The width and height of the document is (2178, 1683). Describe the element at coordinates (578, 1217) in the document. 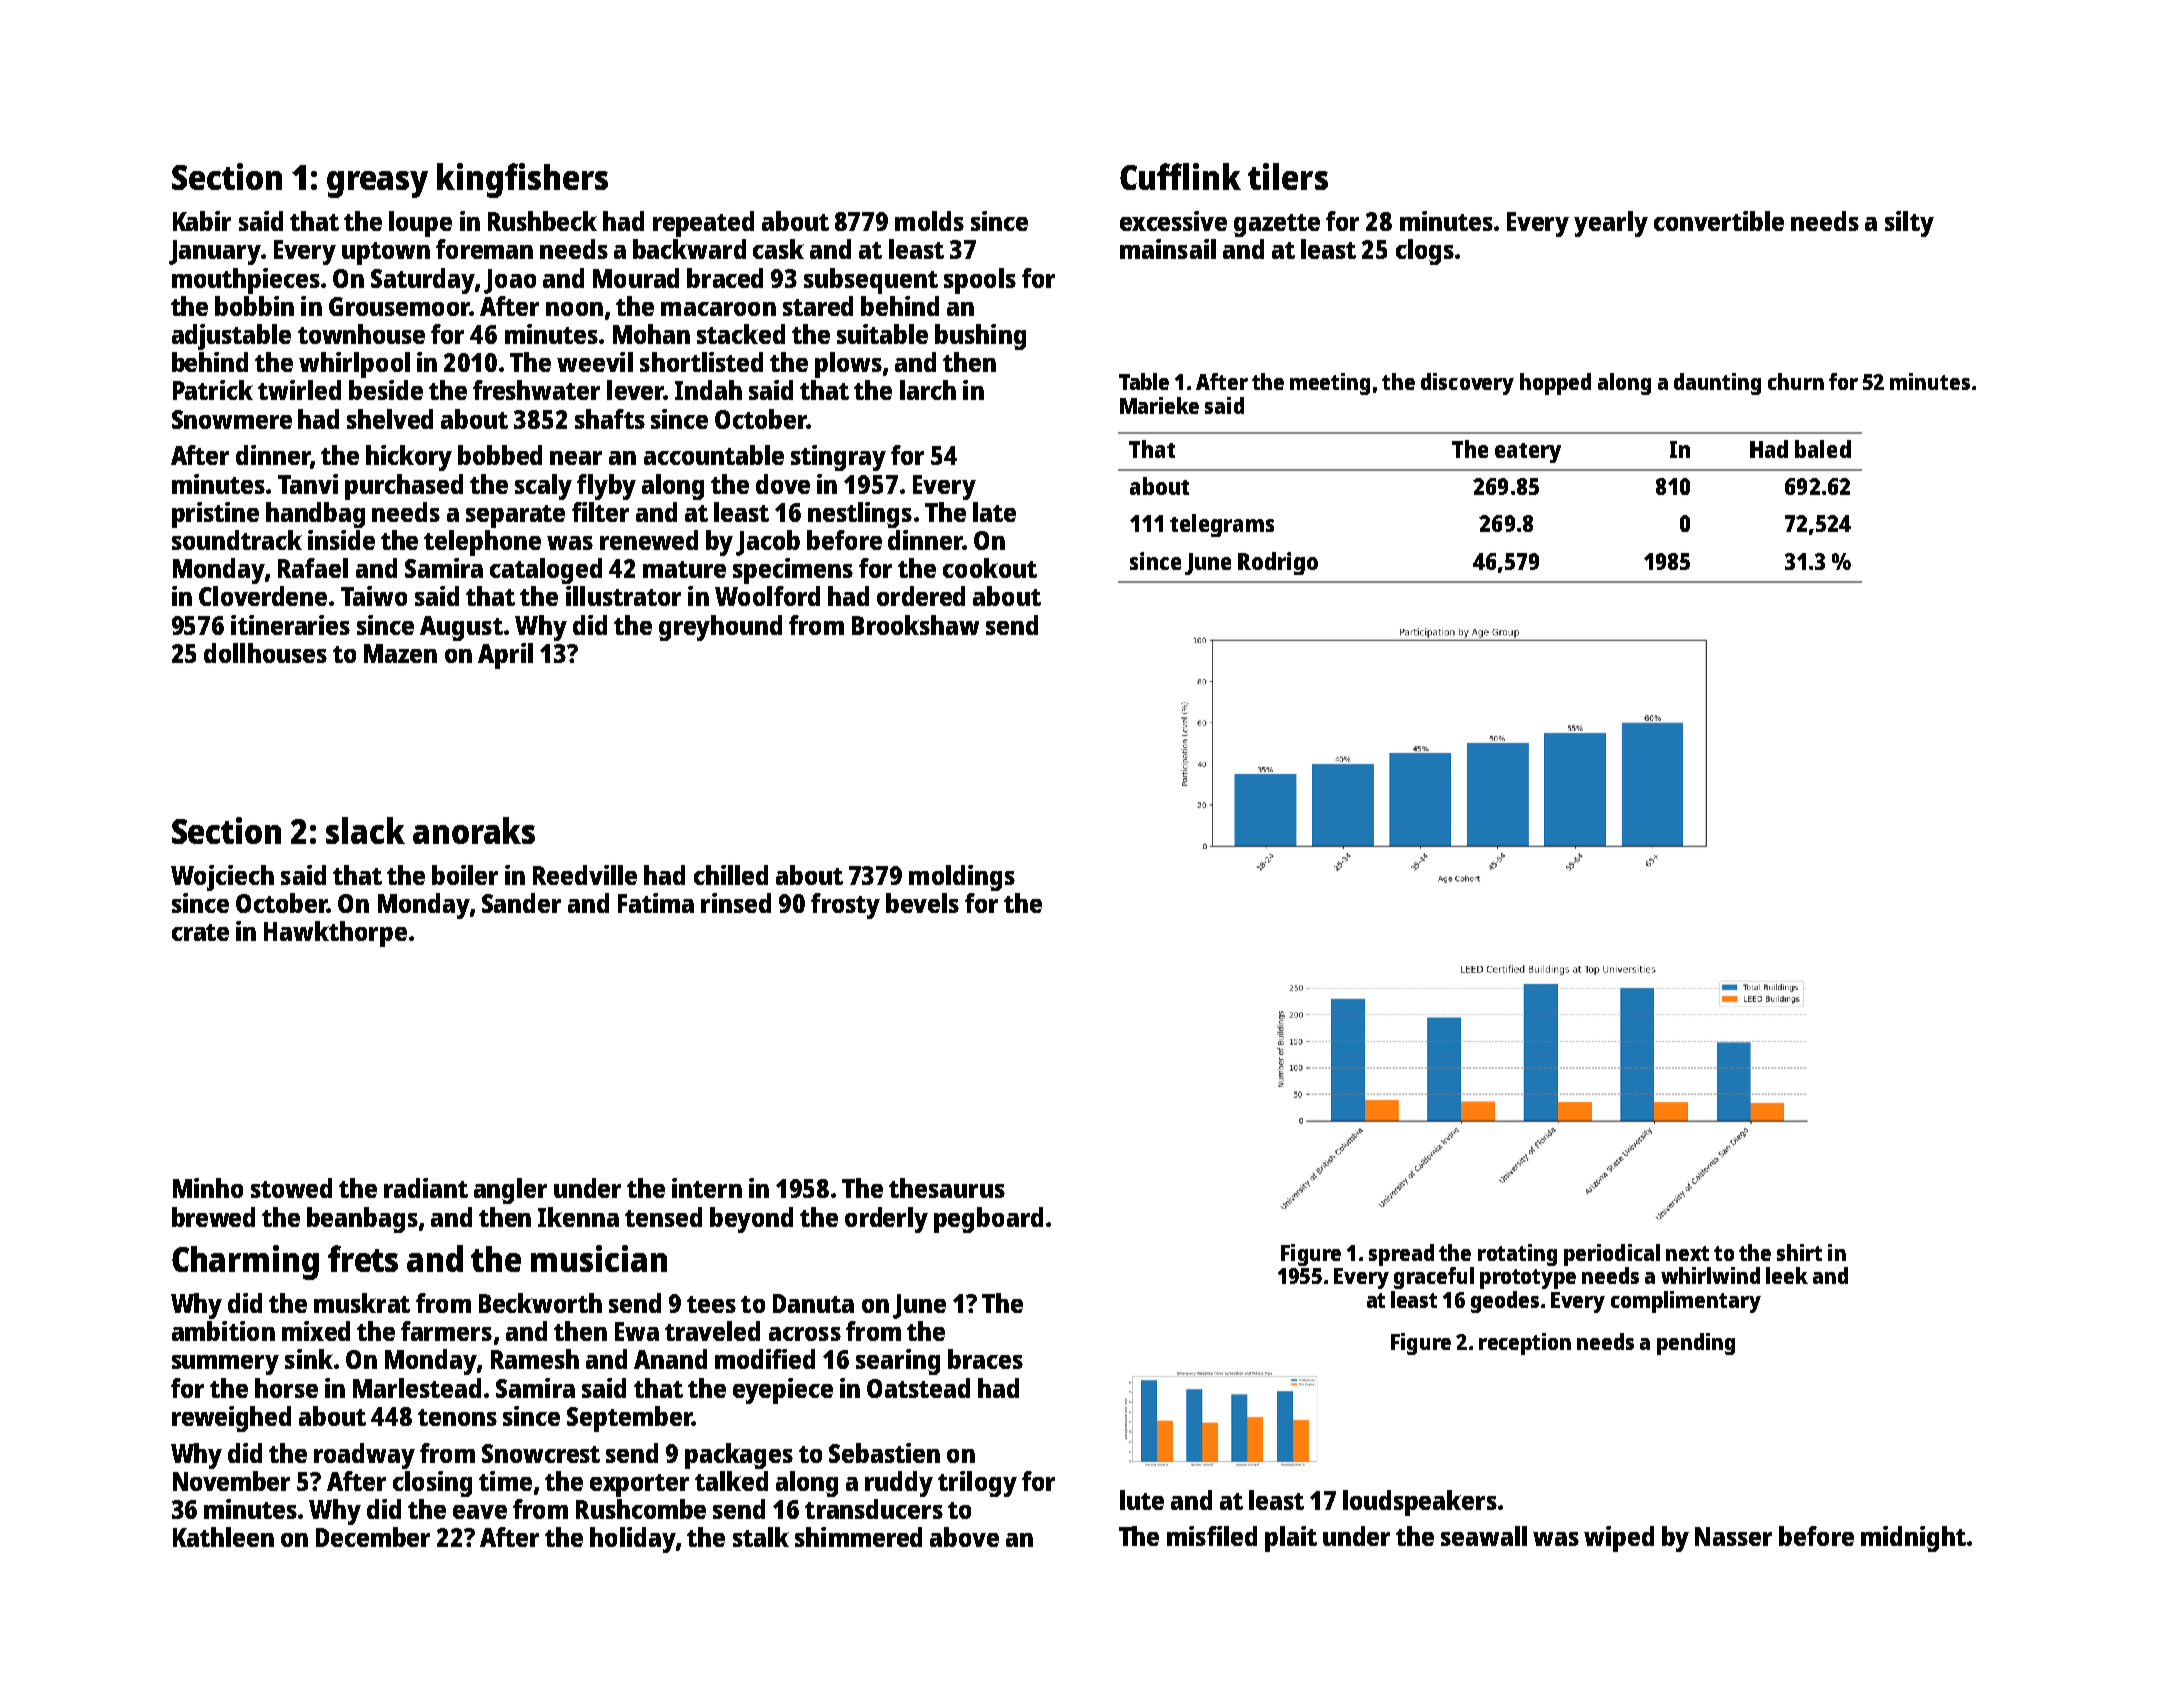

I see `Ikenna` at that location.
